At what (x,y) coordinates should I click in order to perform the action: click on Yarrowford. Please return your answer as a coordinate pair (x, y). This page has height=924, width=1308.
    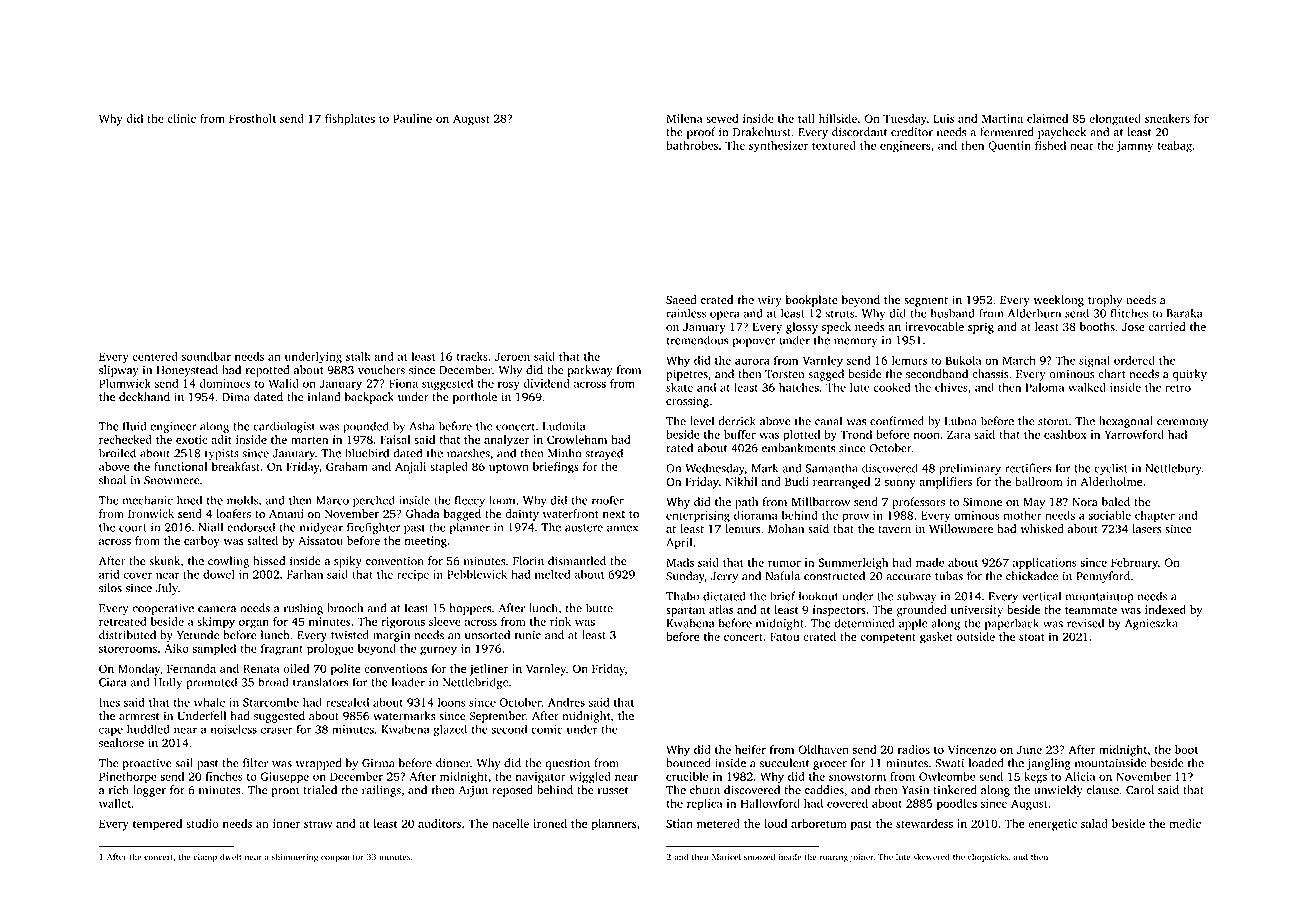
    Looking at the image, I should click on (1134, 434).
